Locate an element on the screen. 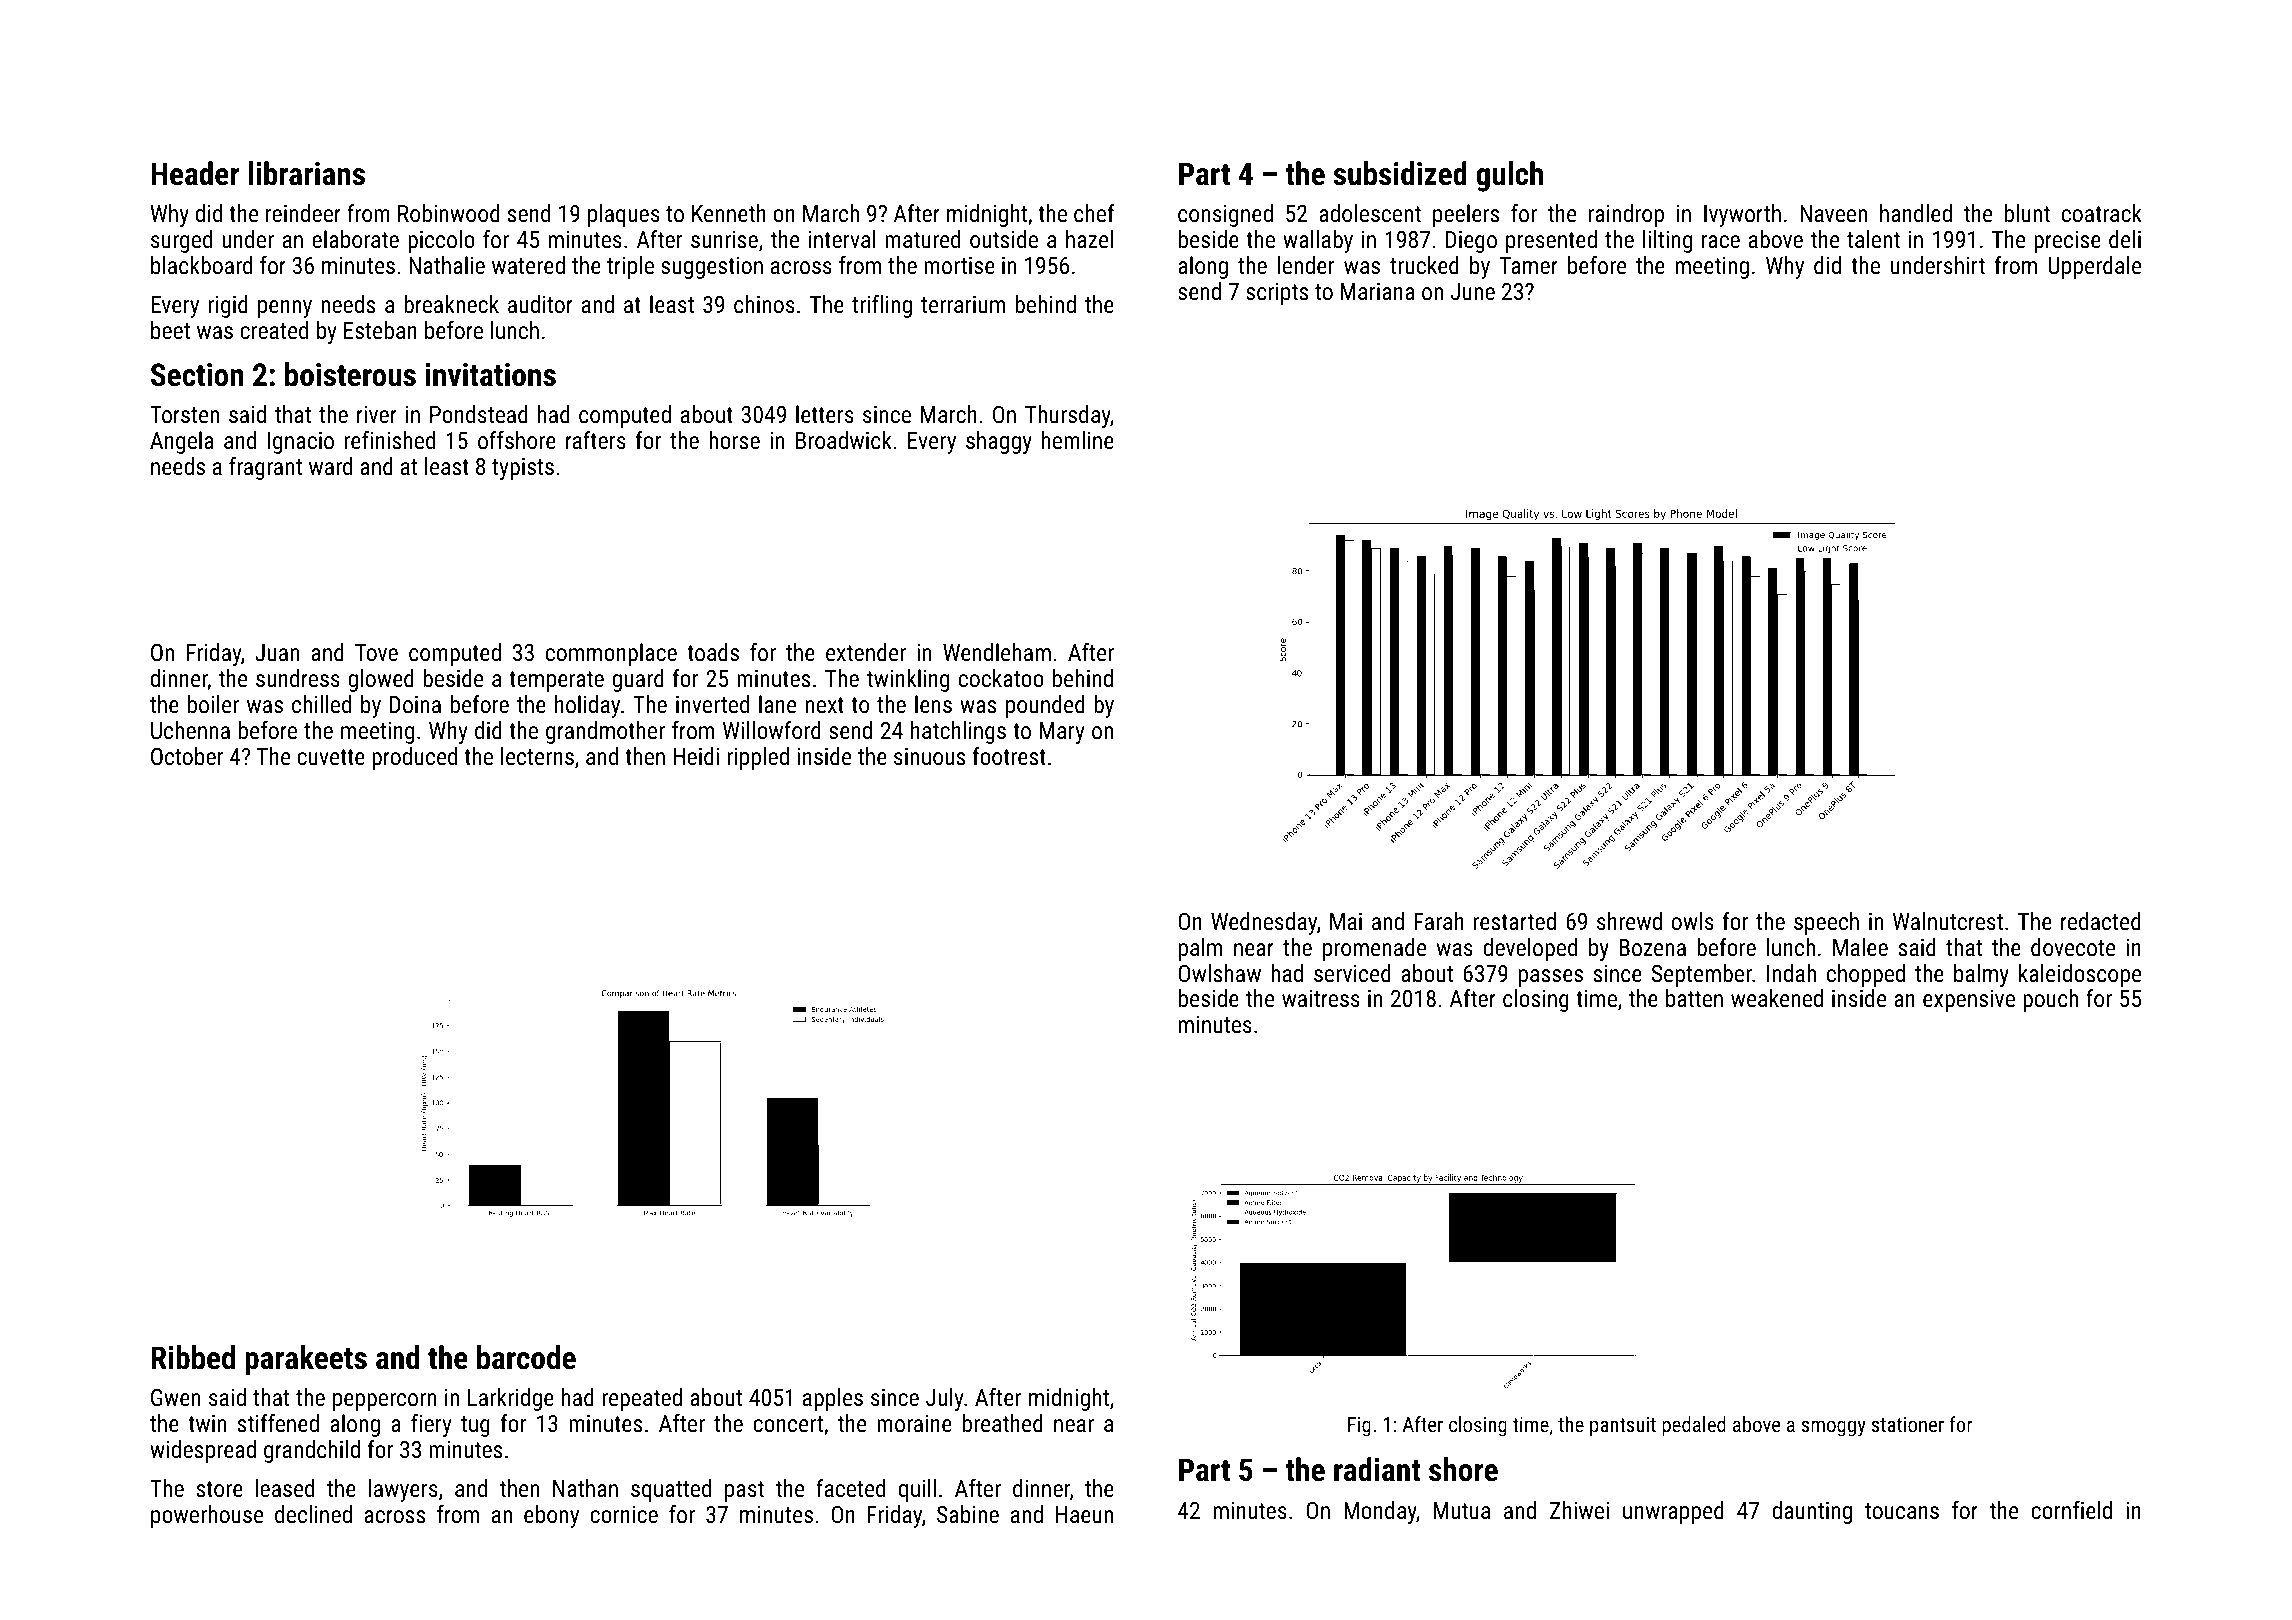 The width and height of the screenshot is (2292, 1620). powerhouse is located at coordinates (207, 1516).
